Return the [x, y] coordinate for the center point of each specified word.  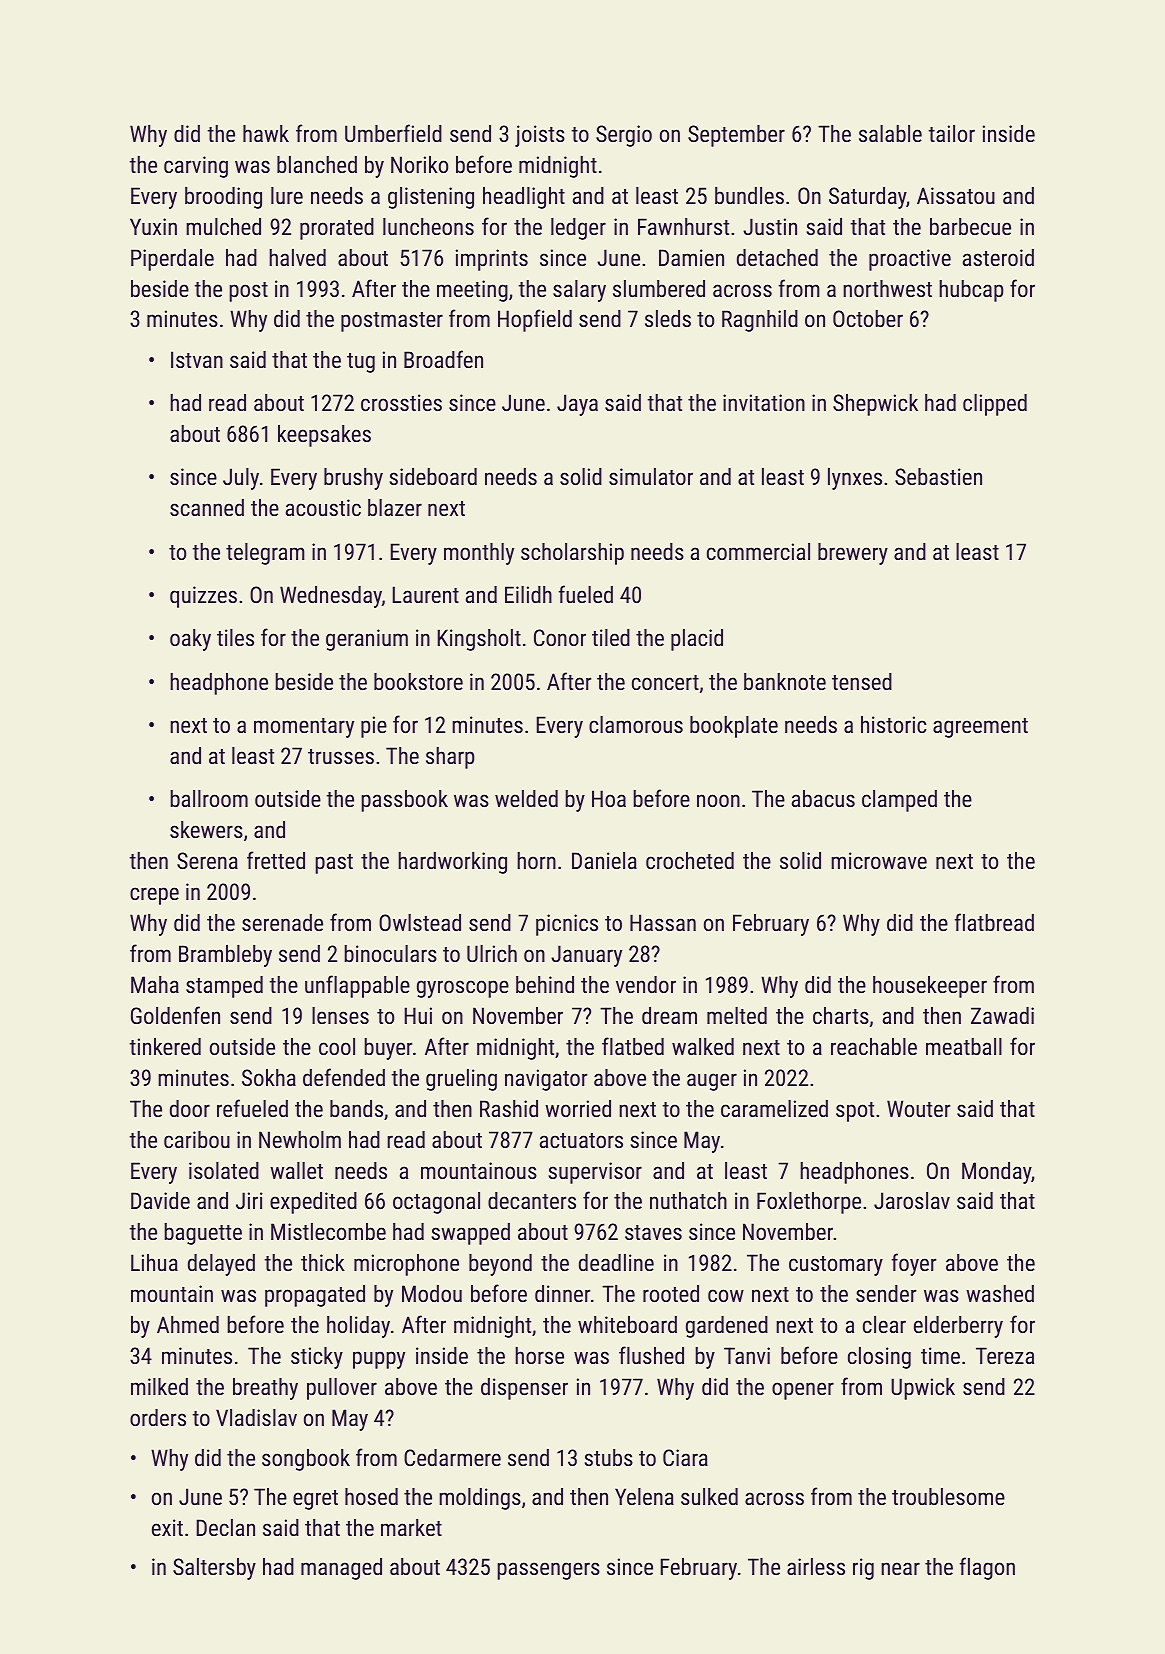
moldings [480, 1499]
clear [884, 1324]
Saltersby [214, 1569]
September [736, 136]
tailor [952, 133]
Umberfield [393, 133]
